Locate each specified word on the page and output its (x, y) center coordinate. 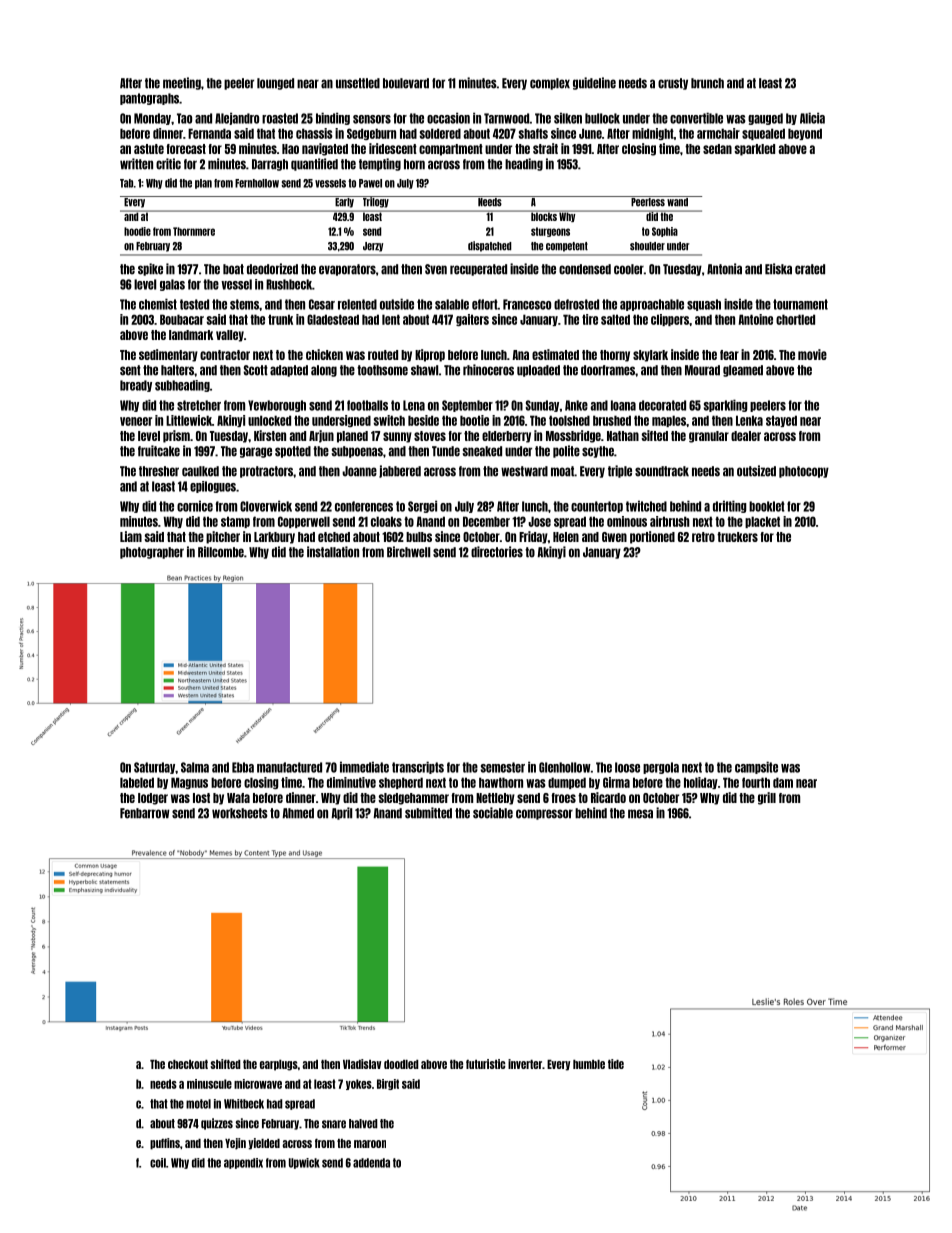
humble (589, 1064)
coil (158, 1163)
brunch (707, 83)
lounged (275, 84)
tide (616, 1064)
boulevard (406, 83)
